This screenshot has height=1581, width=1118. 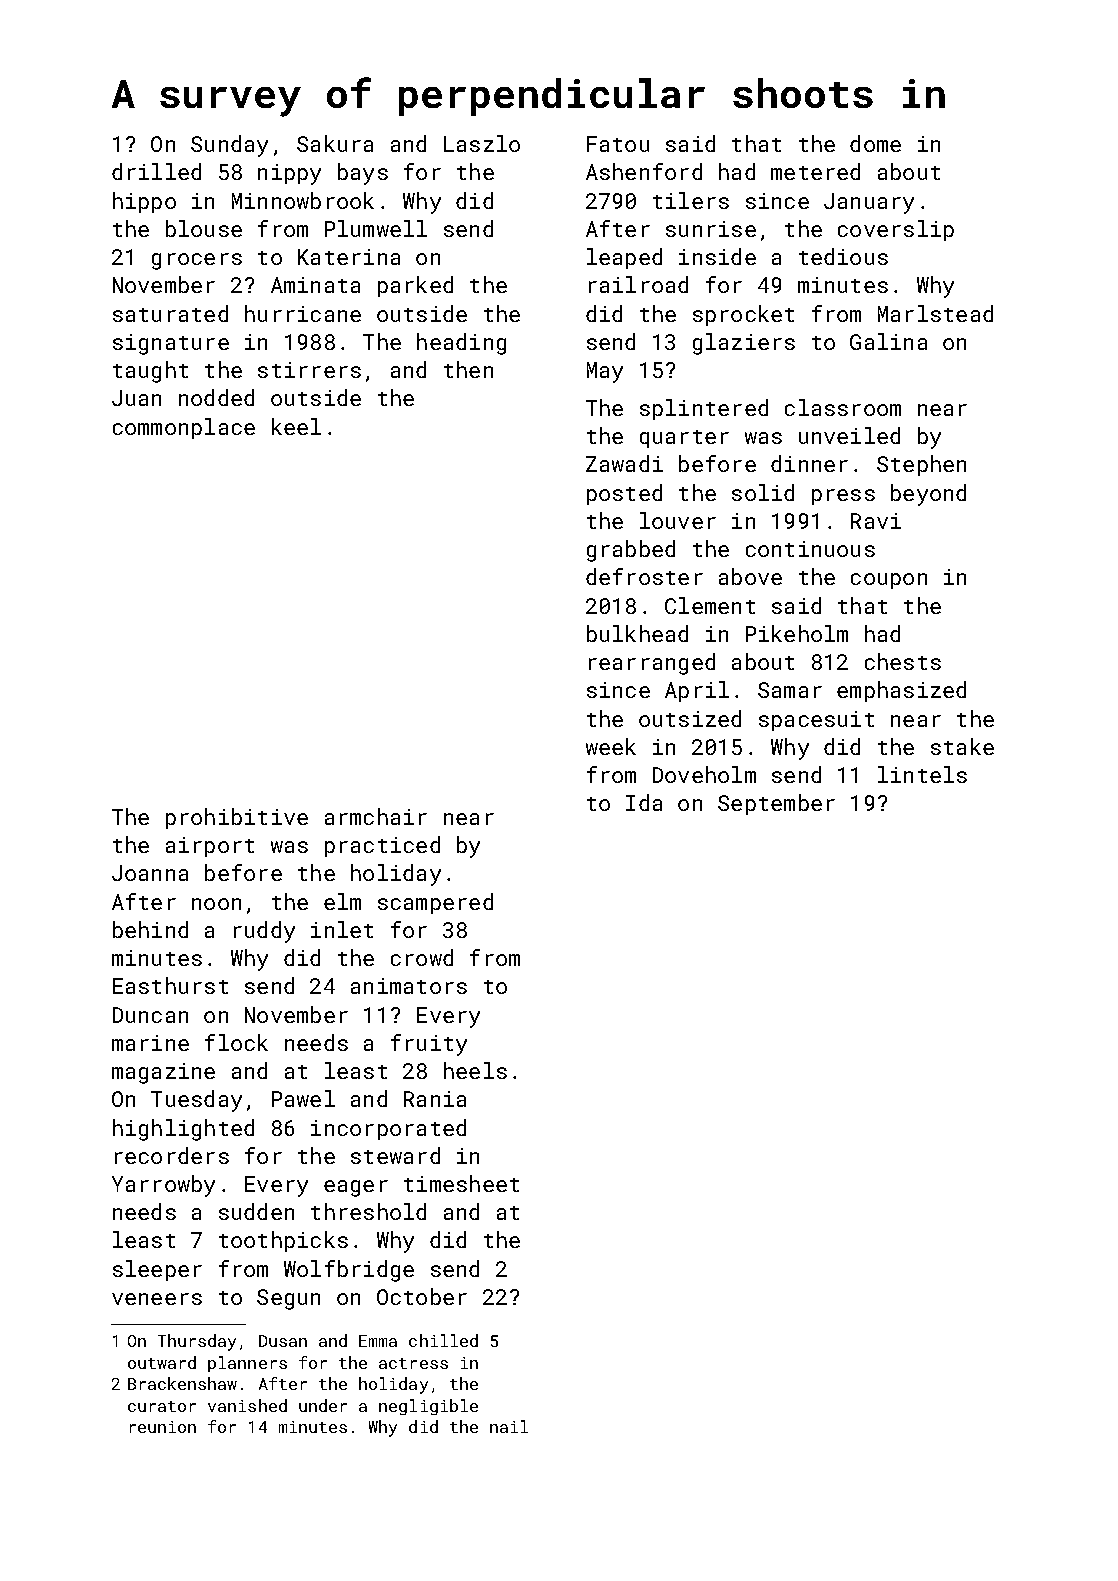 What do you see at coordinates (428, 1407) in the screenshot?
I see `negligible` at bounding box center [428, 1407].
